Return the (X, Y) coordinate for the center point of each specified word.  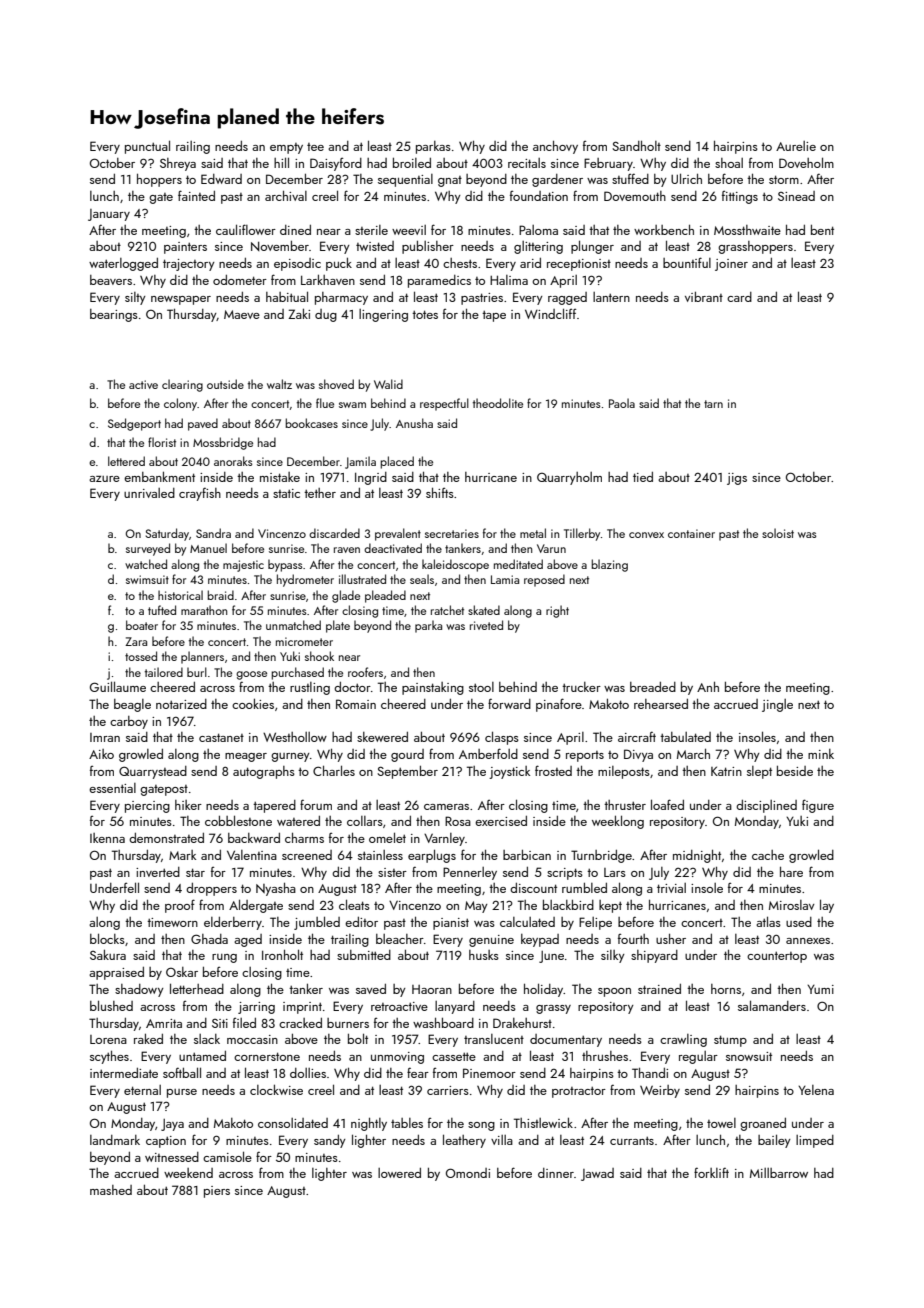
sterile (371, 230)
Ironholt (282, 954)
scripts (565, 874)
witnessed (172, 1157)
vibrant (704, 297)
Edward (221, 179)
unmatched (293, 625)
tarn (713, 404)
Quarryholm (569, 478)
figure (818, 806)
